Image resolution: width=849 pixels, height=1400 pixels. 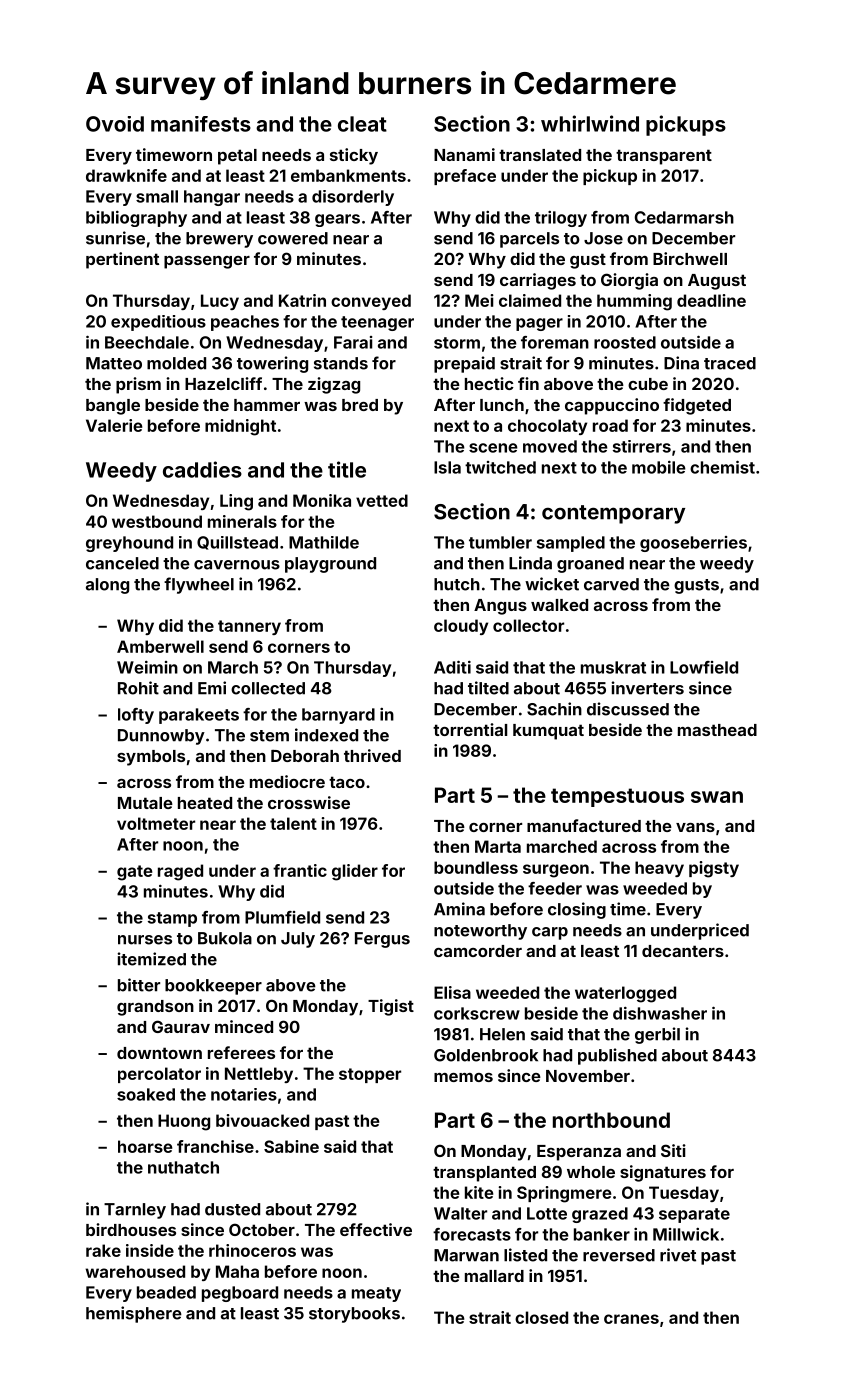 I want to click on cleat, so click(x=362, y=124).
